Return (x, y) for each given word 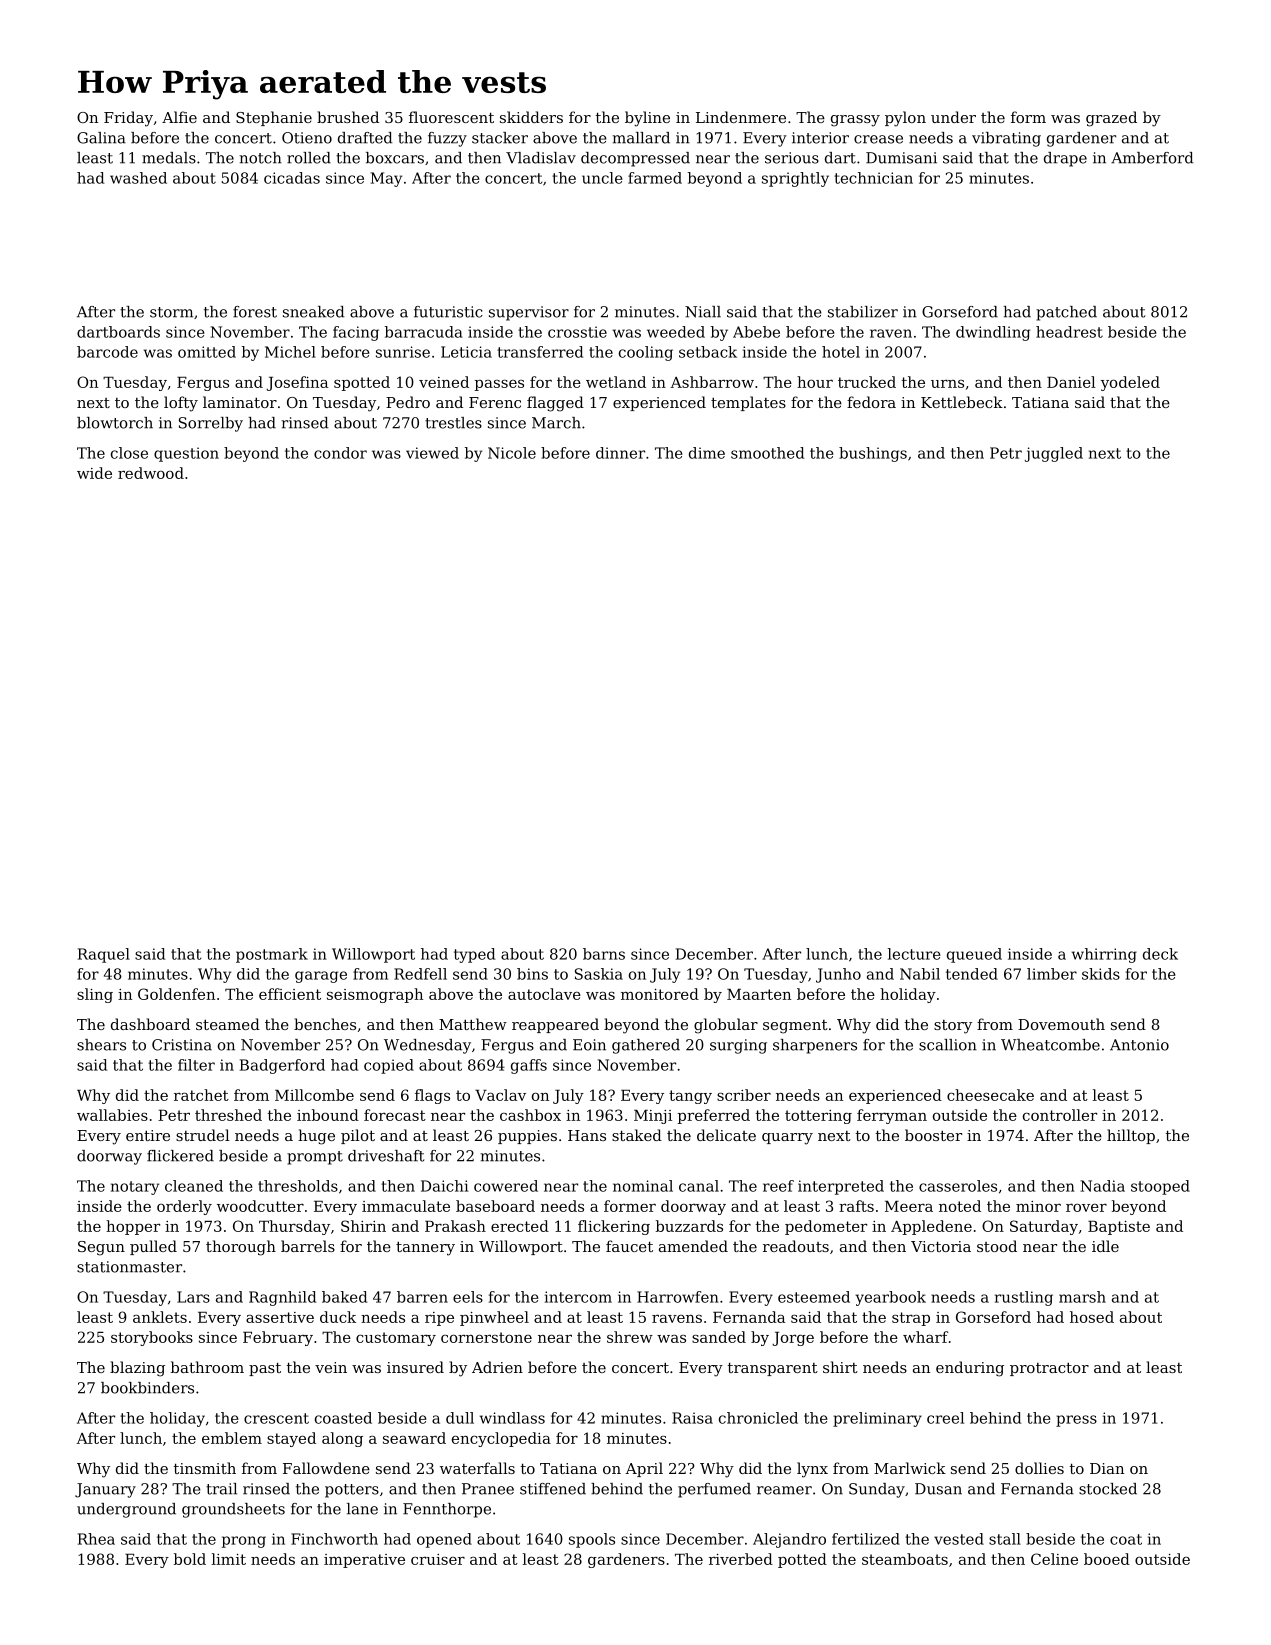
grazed (1111, 119)
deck (1160, 954)
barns (604, 954)
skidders (531, 117)
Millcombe (314, 1095)
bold (190, 1559)
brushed (348, 117)
